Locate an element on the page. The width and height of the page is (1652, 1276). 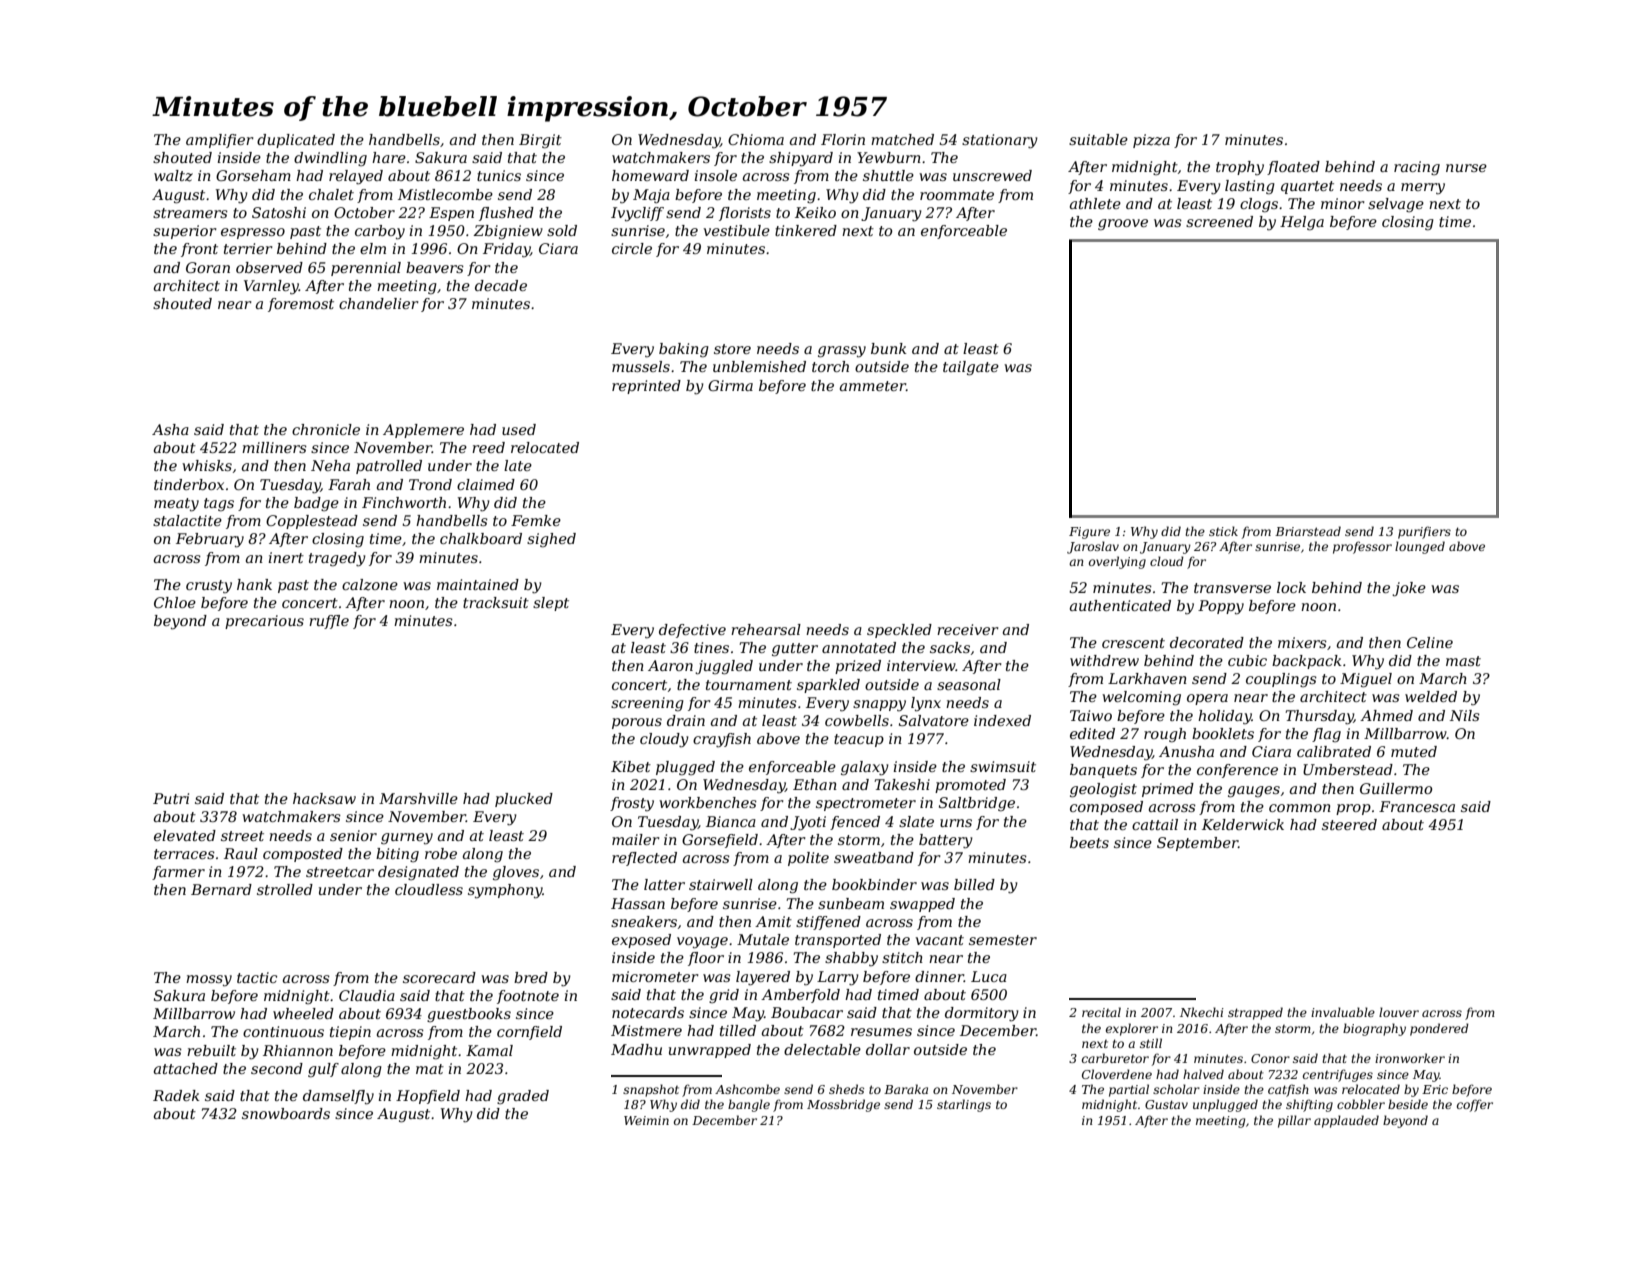
strolled is located at coordinates (285, 889).
